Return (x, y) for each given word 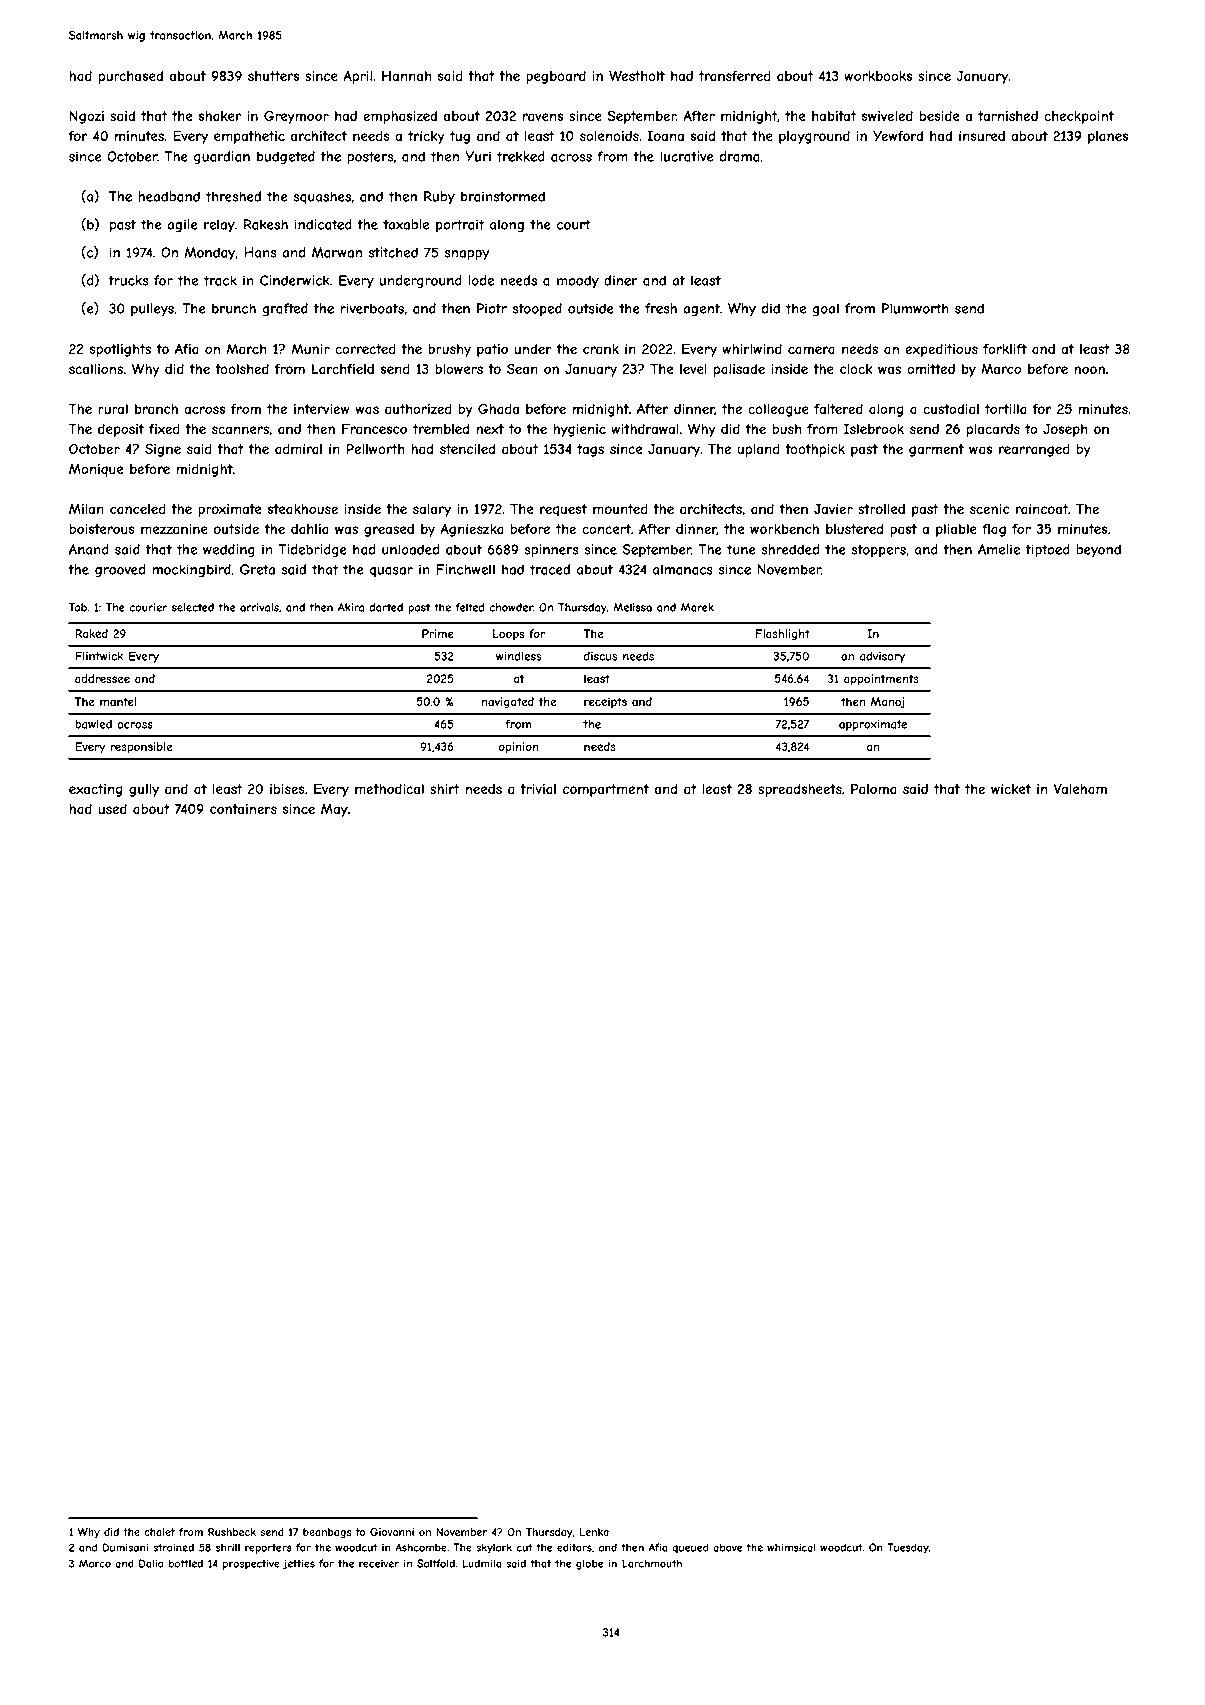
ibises (287, 789)
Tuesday (908, 1548)
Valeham (1080, 789)
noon (1089, 370)
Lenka (594, 1532)
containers (243, 809)
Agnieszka (472, 530)
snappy (466, 255)
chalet (159, 1532)
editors (574, 1547)
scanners (240, 430)
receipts (605, 702)
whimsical (791, 1547)
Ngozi (87, 117)
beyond (1098, 550)
